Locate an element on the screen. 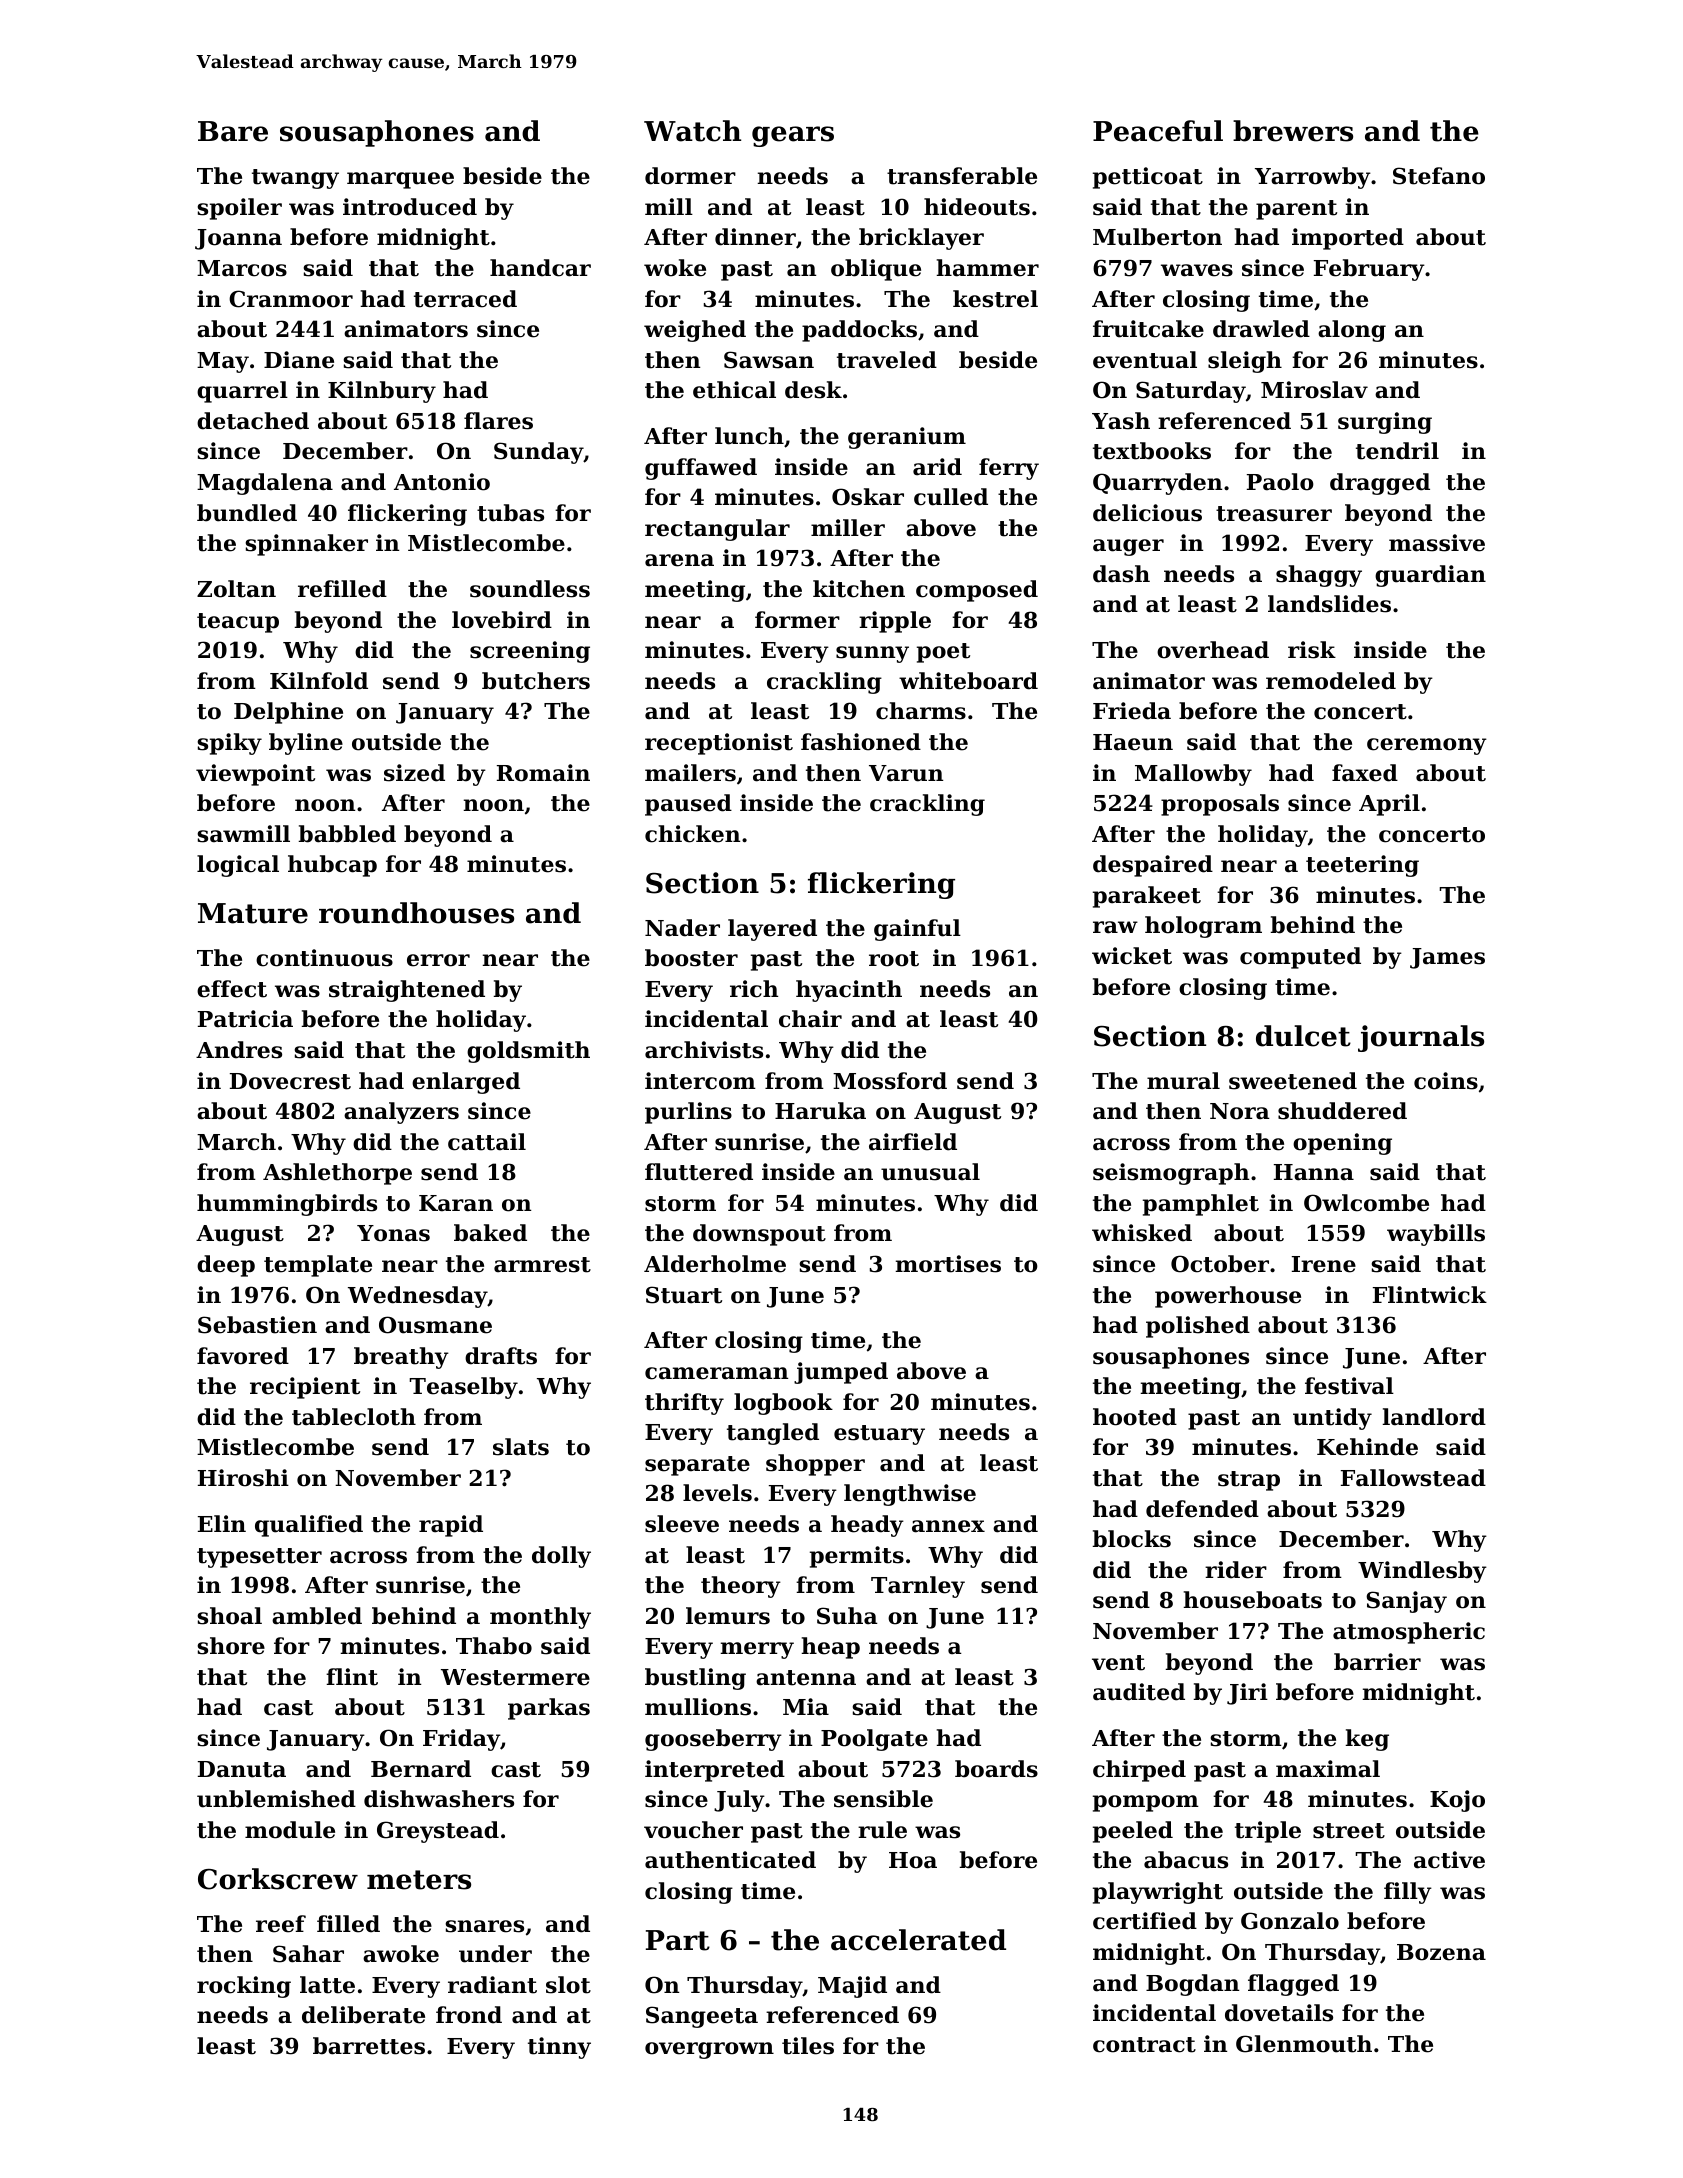 The width and height of the screenshot is (1683, 2178). sized is located at coordinates (414, 773).
